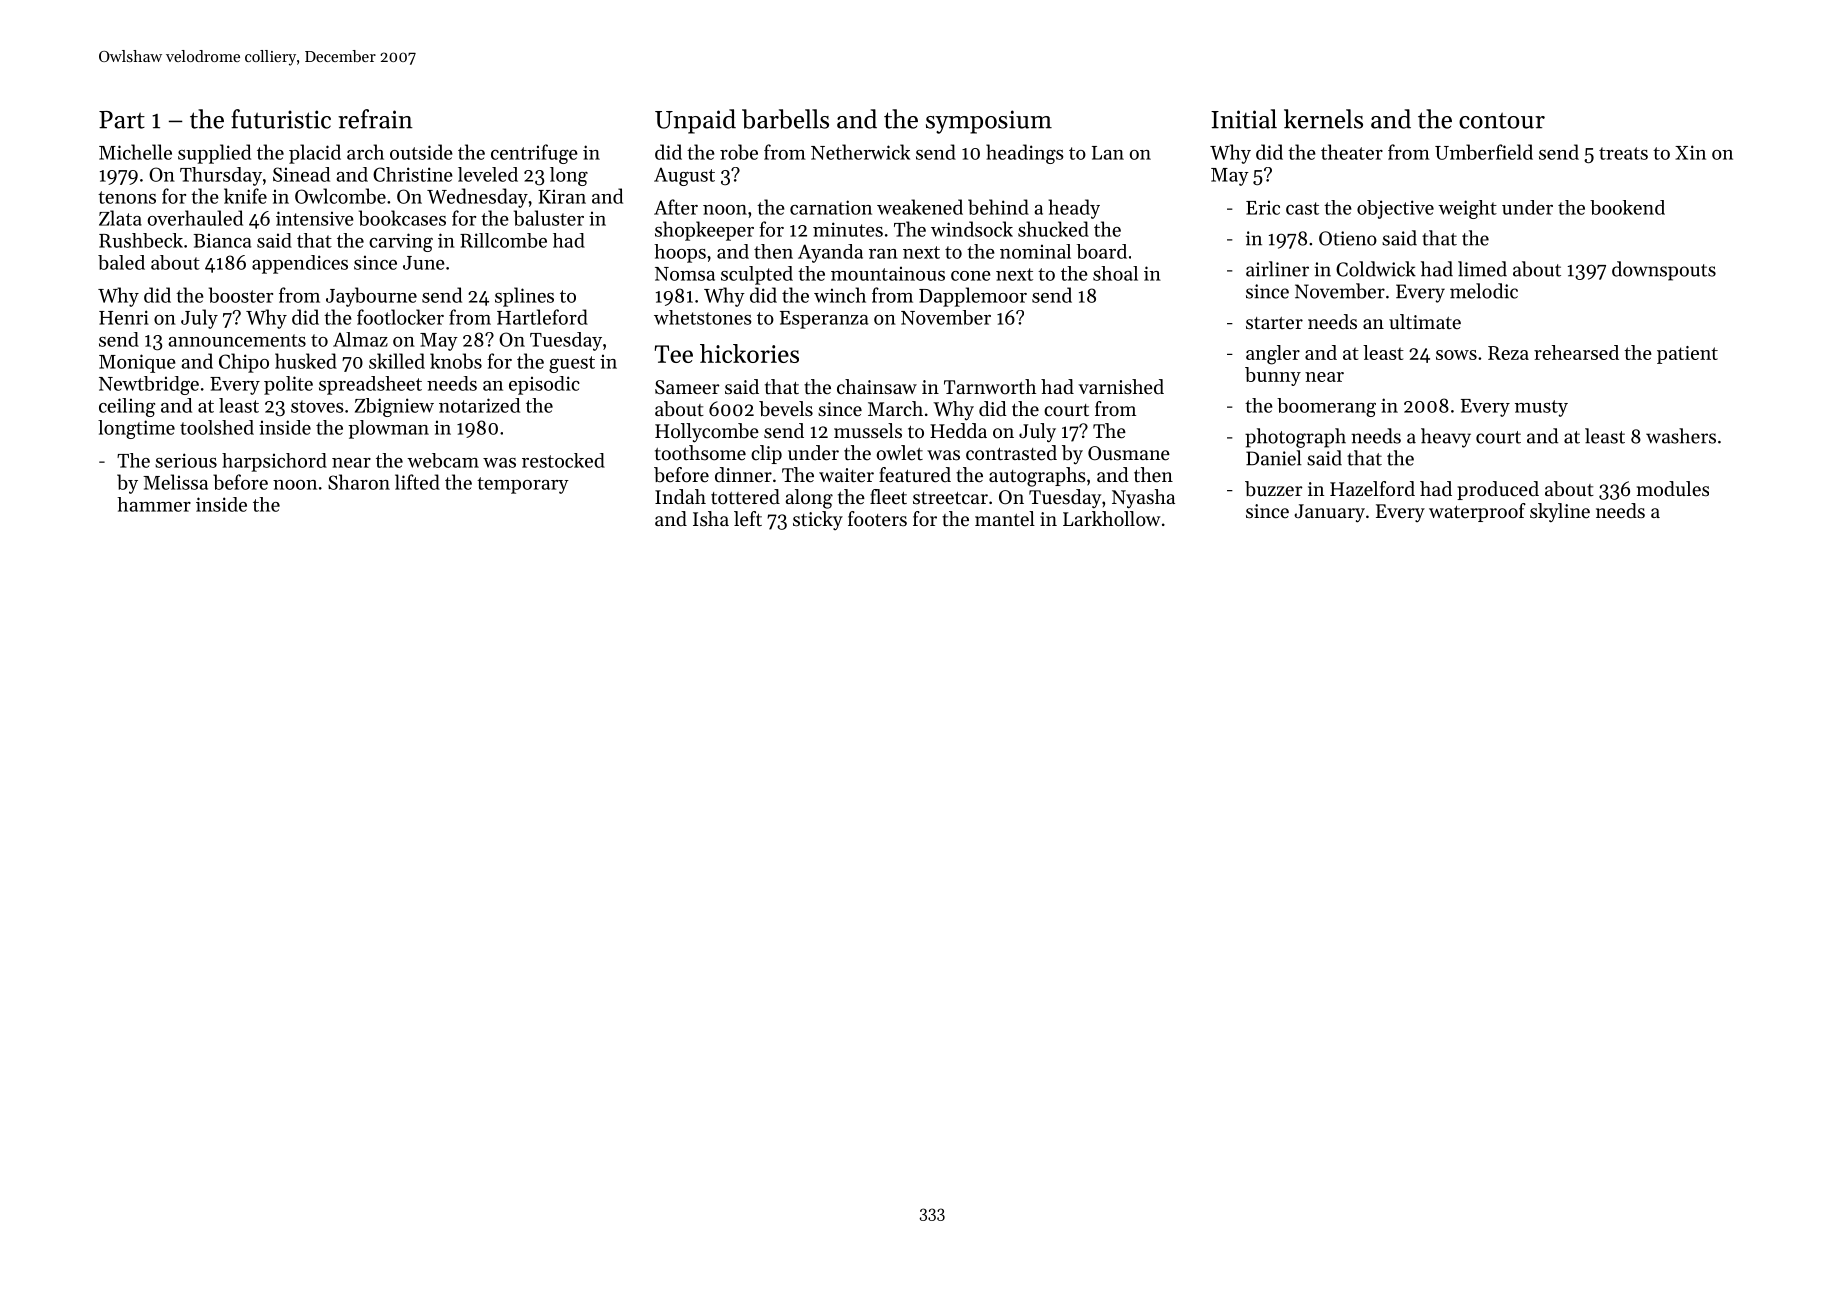 This screenshot has height=1299, width=1838. I want to click on contour, so click(1502, 121).
